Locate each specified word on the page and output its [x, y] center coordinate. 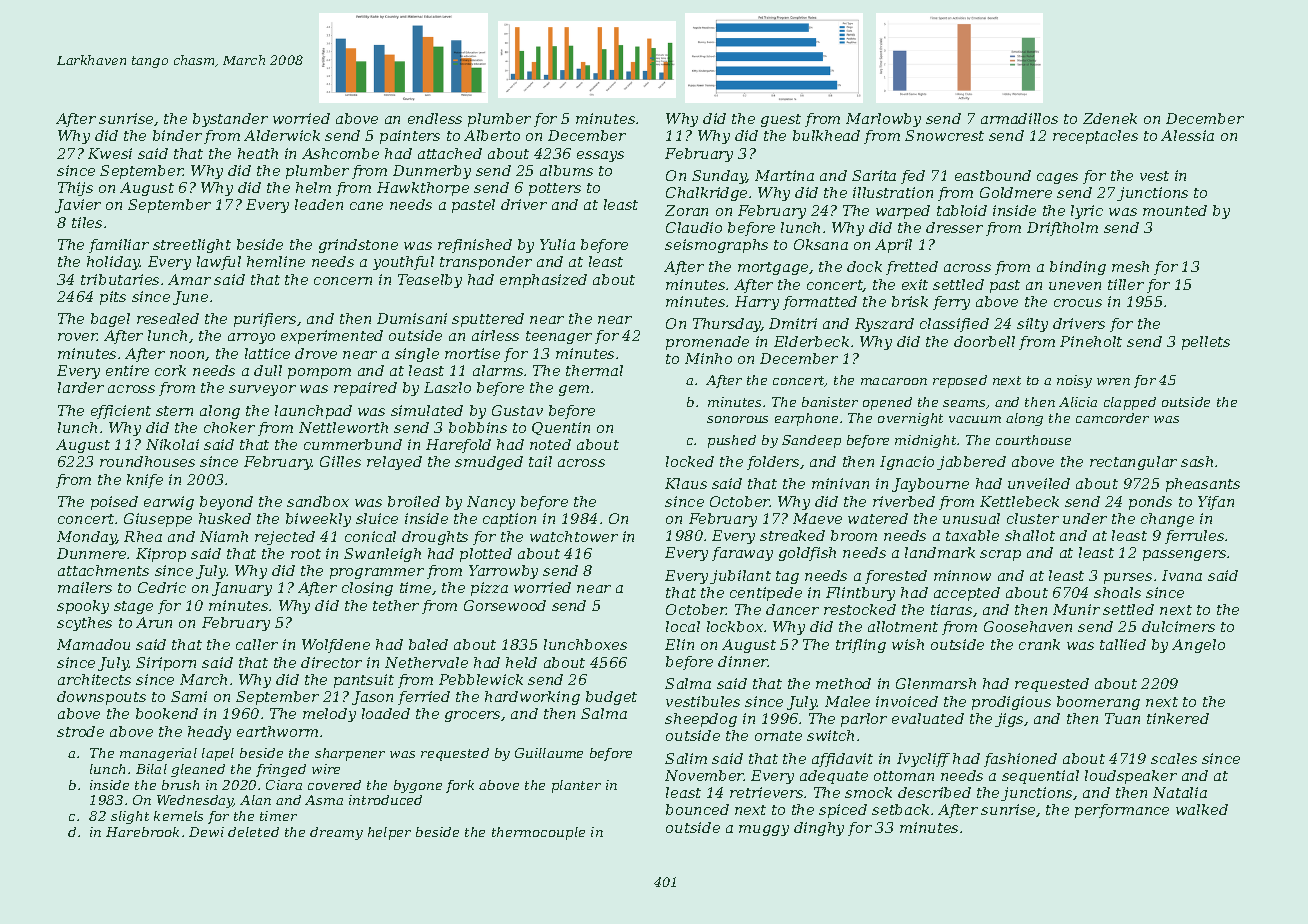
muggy [764, 830]
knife [145, 481]
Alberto [492, 135]
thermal [594, 370]
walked [1202, 809]
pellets [1206, 343]
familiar [119, 246]
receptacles [1095, 137]
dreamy [336, 833]
